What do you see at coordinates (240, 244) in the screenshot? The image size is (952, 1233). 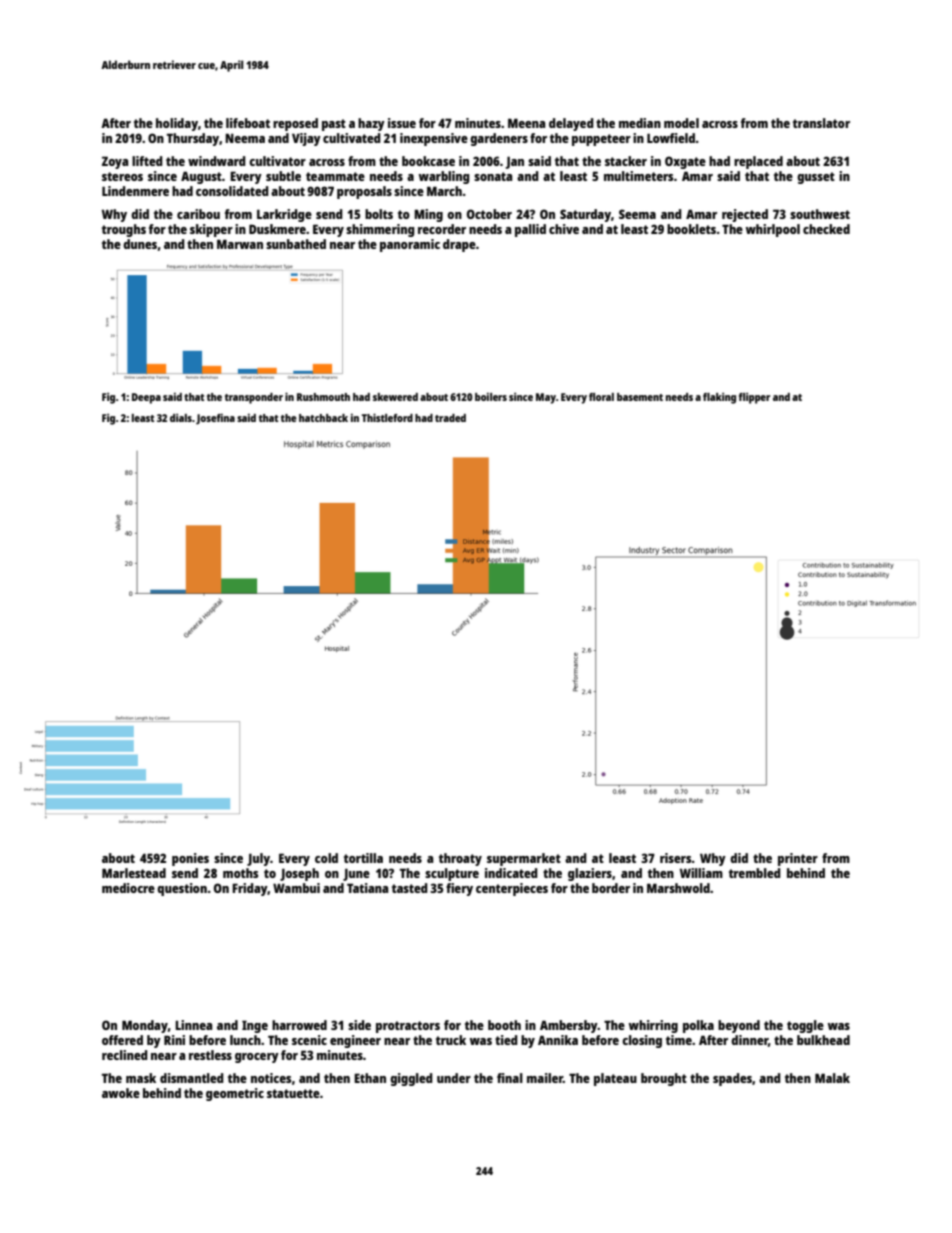 I see `Marwan` at bounding box center [240, 244].
